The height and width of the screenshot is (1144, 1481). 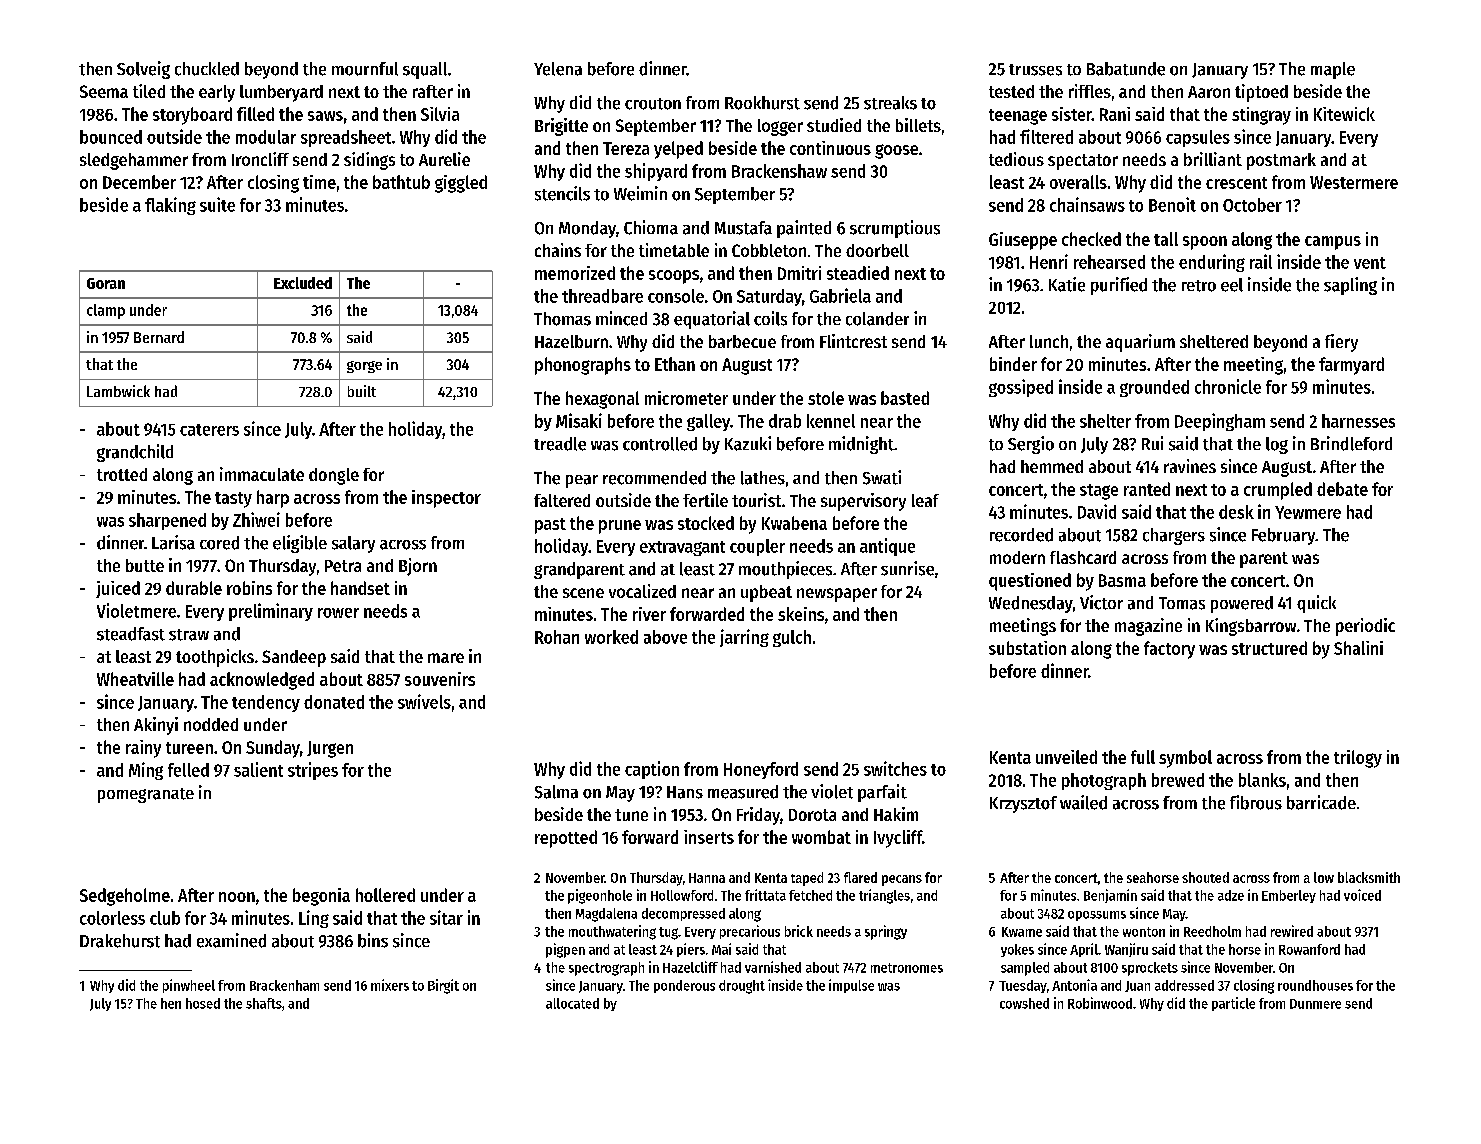 I want to click on Lambwick, so click(x=118, y=391).
